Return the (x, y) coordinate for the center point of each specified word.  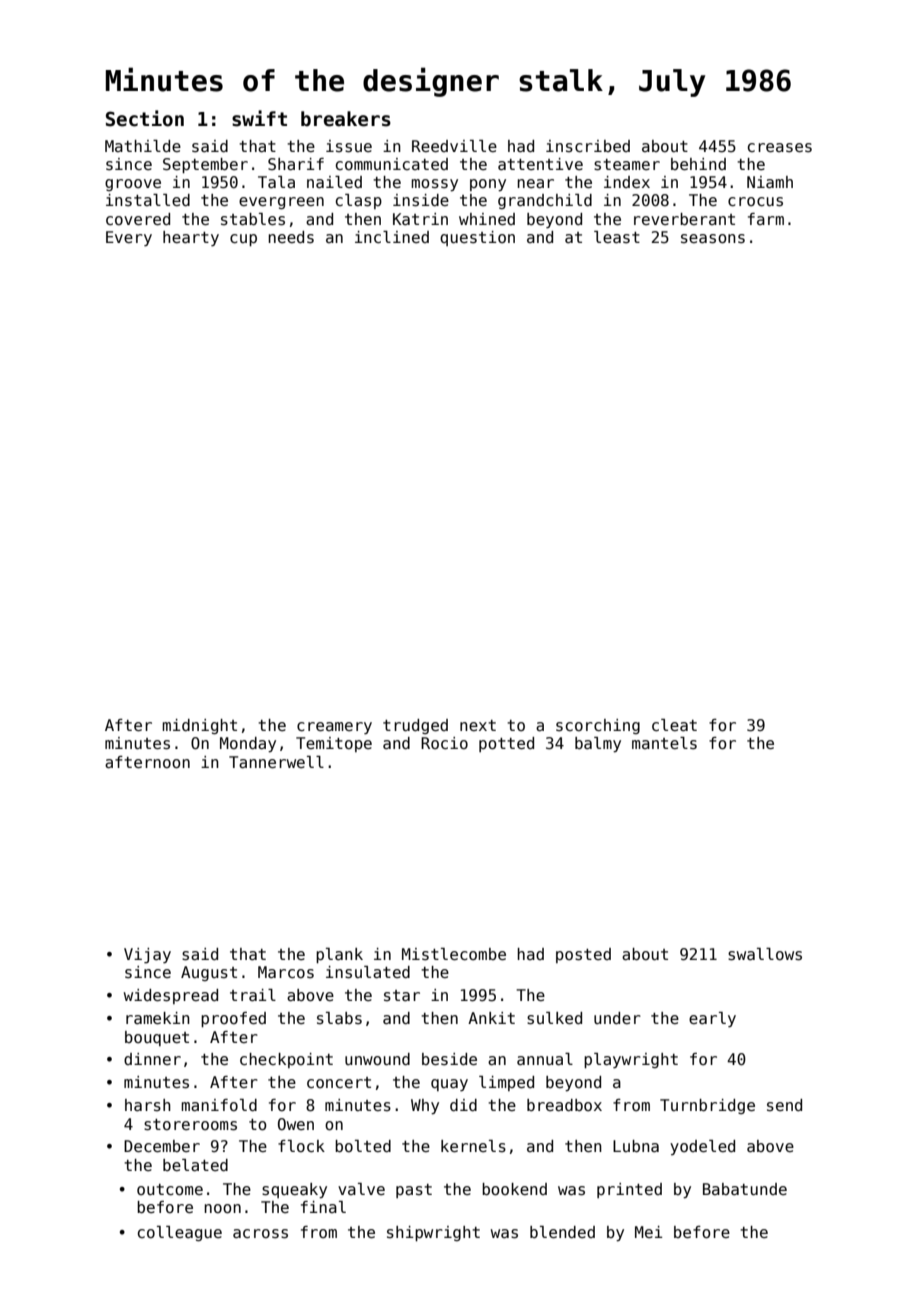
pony (488, 185)
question (477, 238)
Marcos (286, 972)
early (712, 1019)
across (260, 1234)
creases (780, 148)
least (617, 237)
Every (129, 238)
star (402, 995)
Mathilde (143, 146)
